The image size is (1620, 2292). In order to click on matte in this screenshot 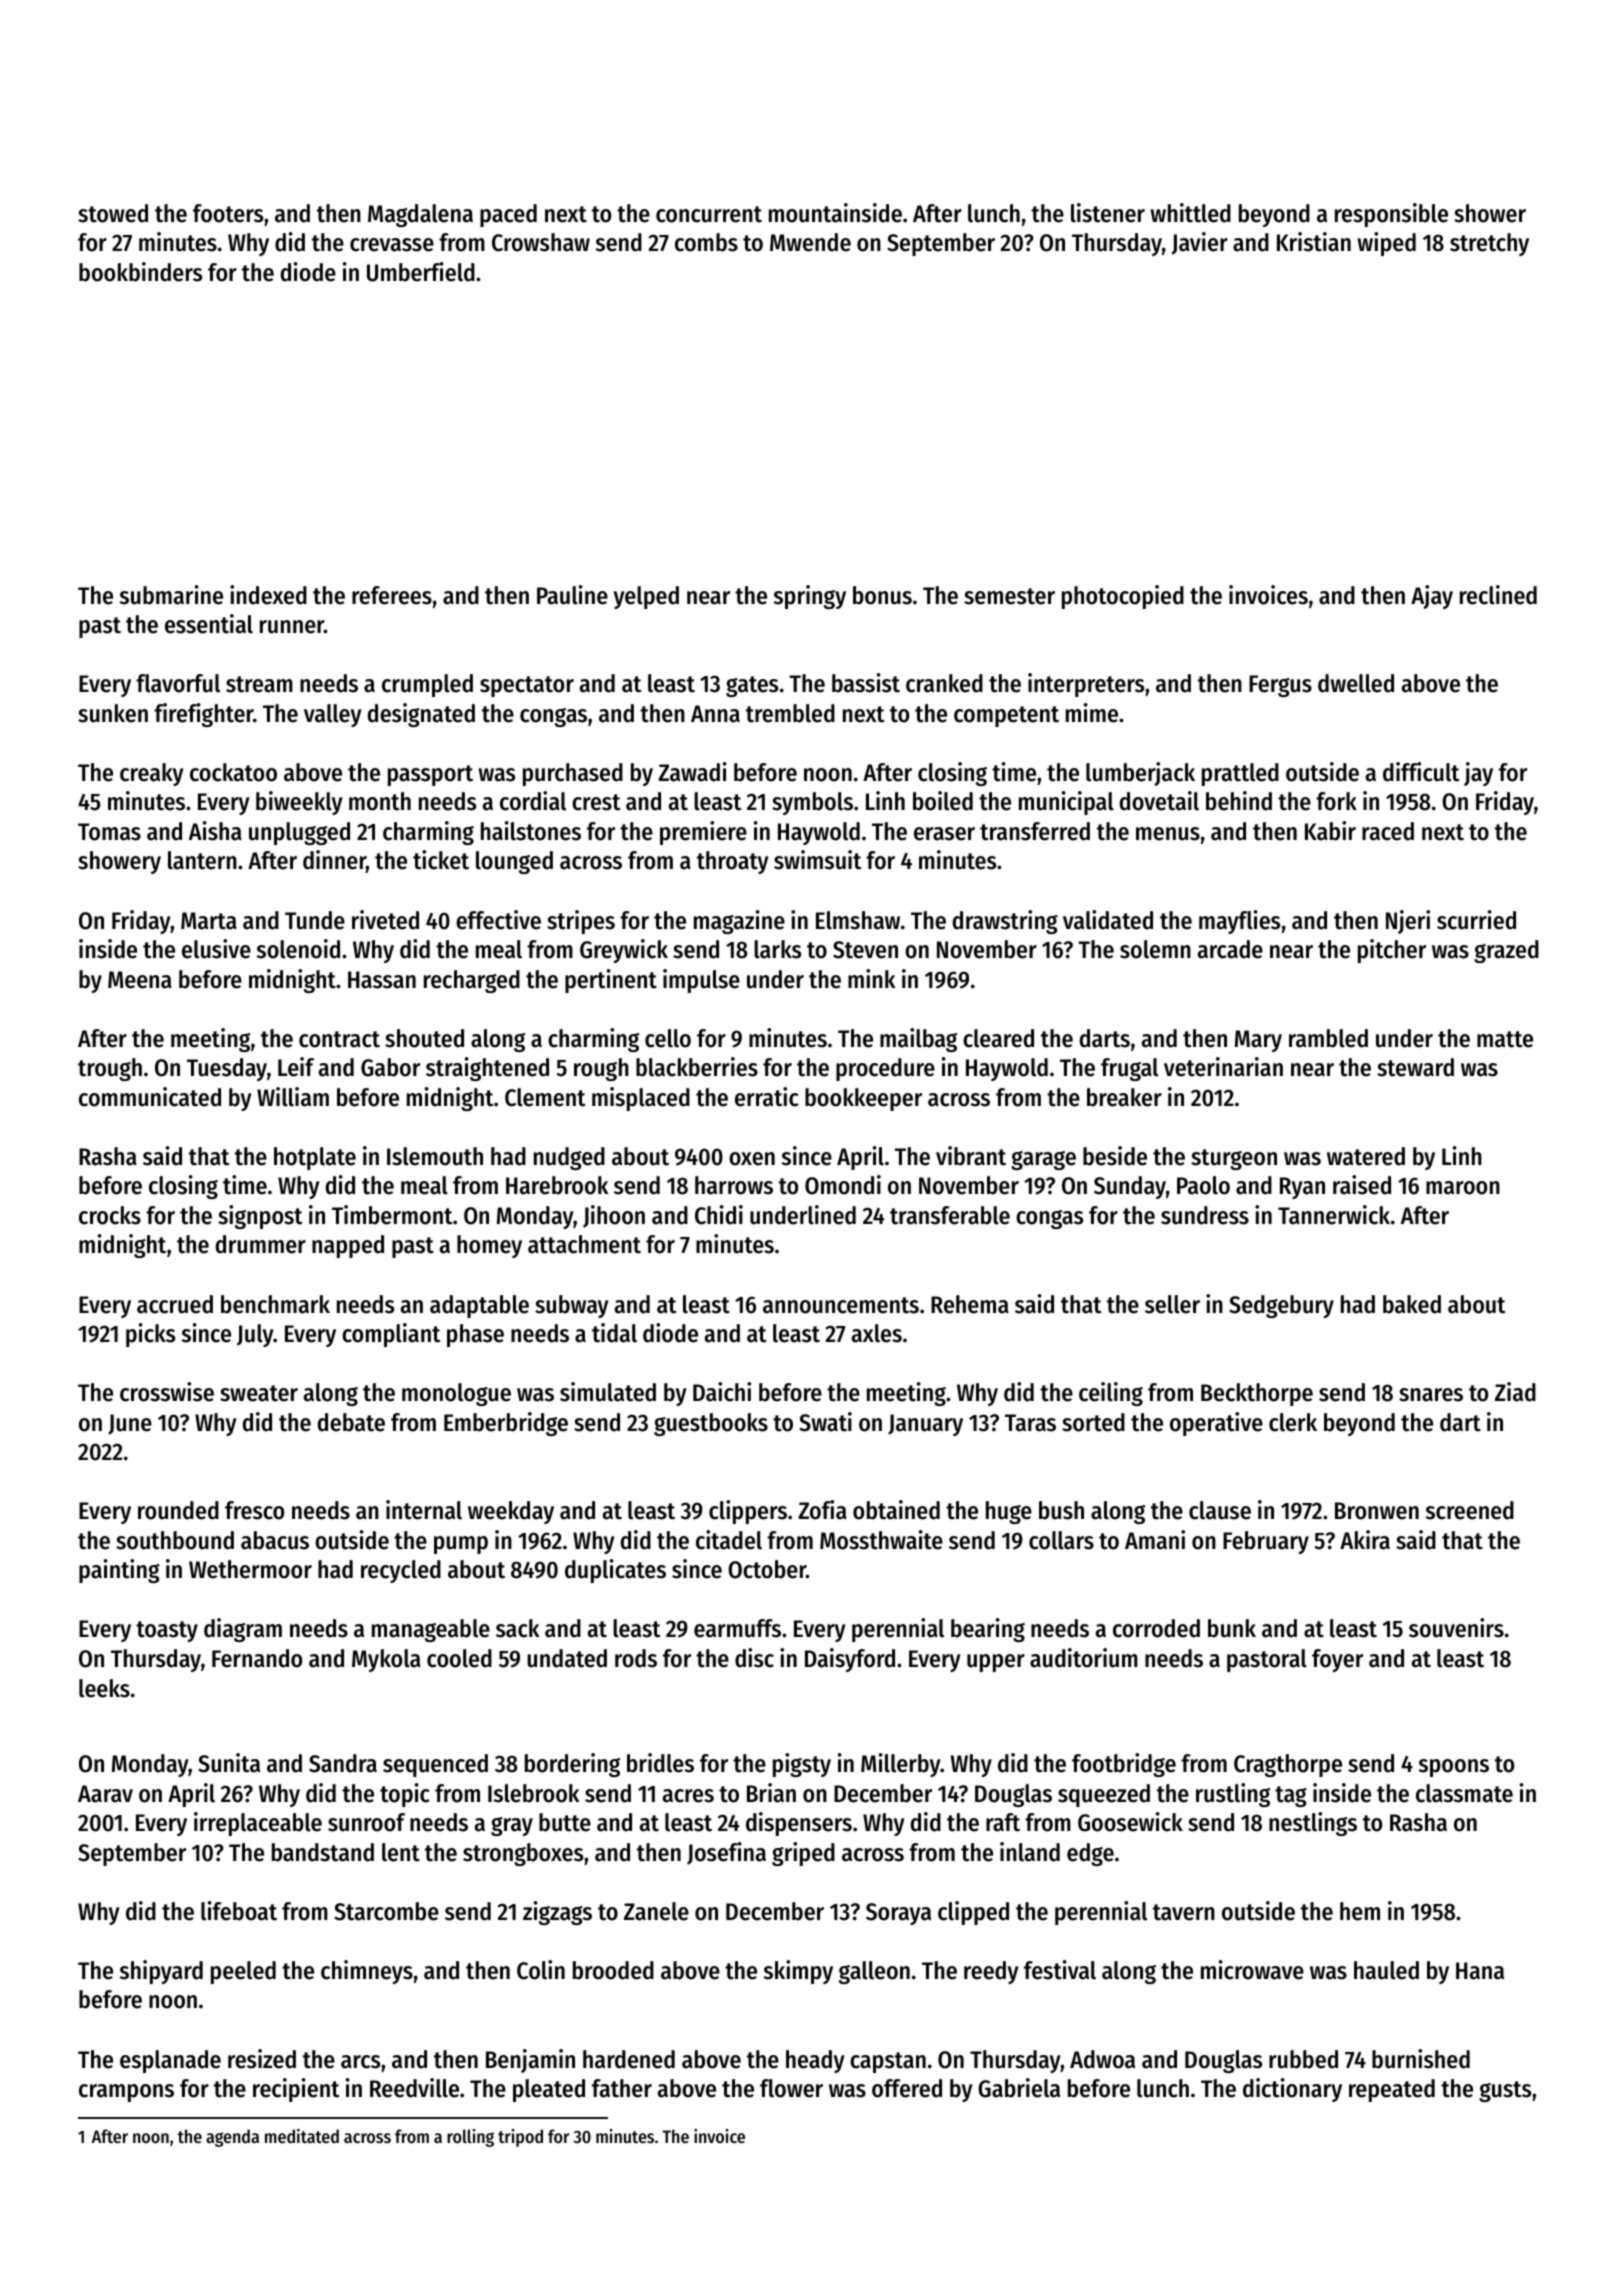, I will do `click(1505, 1039)`.
